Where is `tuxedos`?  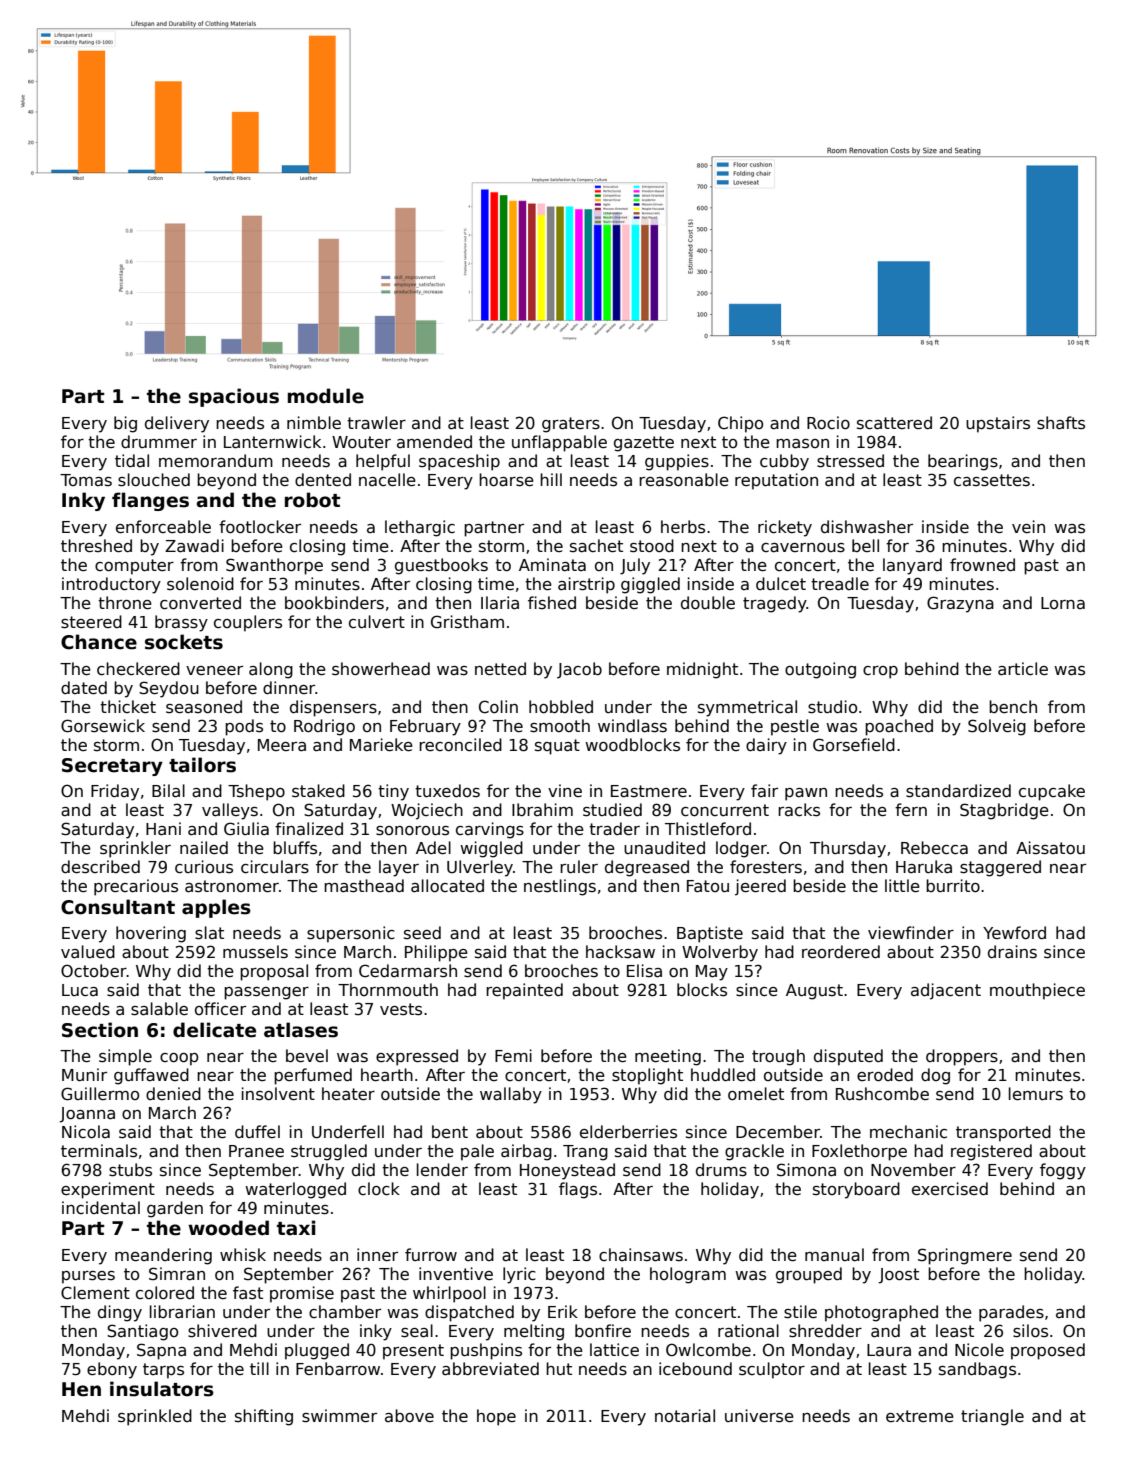
tuxedos is located at coordinates (447, 790).
